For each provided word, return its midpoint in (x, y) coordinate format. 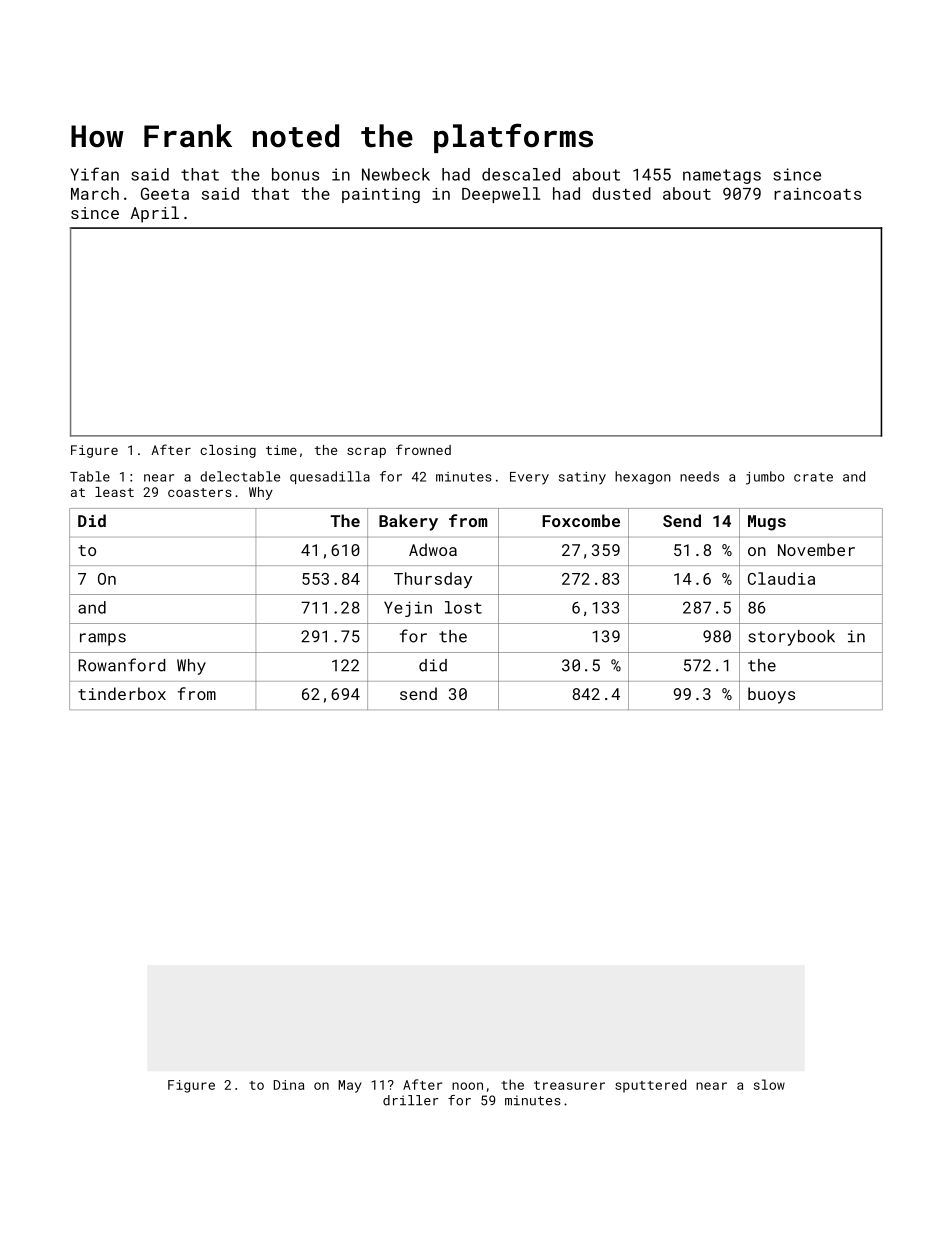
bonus (295, 174)
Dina (289, 1085)
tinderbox (122, 693)
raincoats (818, 194)
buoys (771, 695)
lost (463, 607)
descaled (521, 174)
